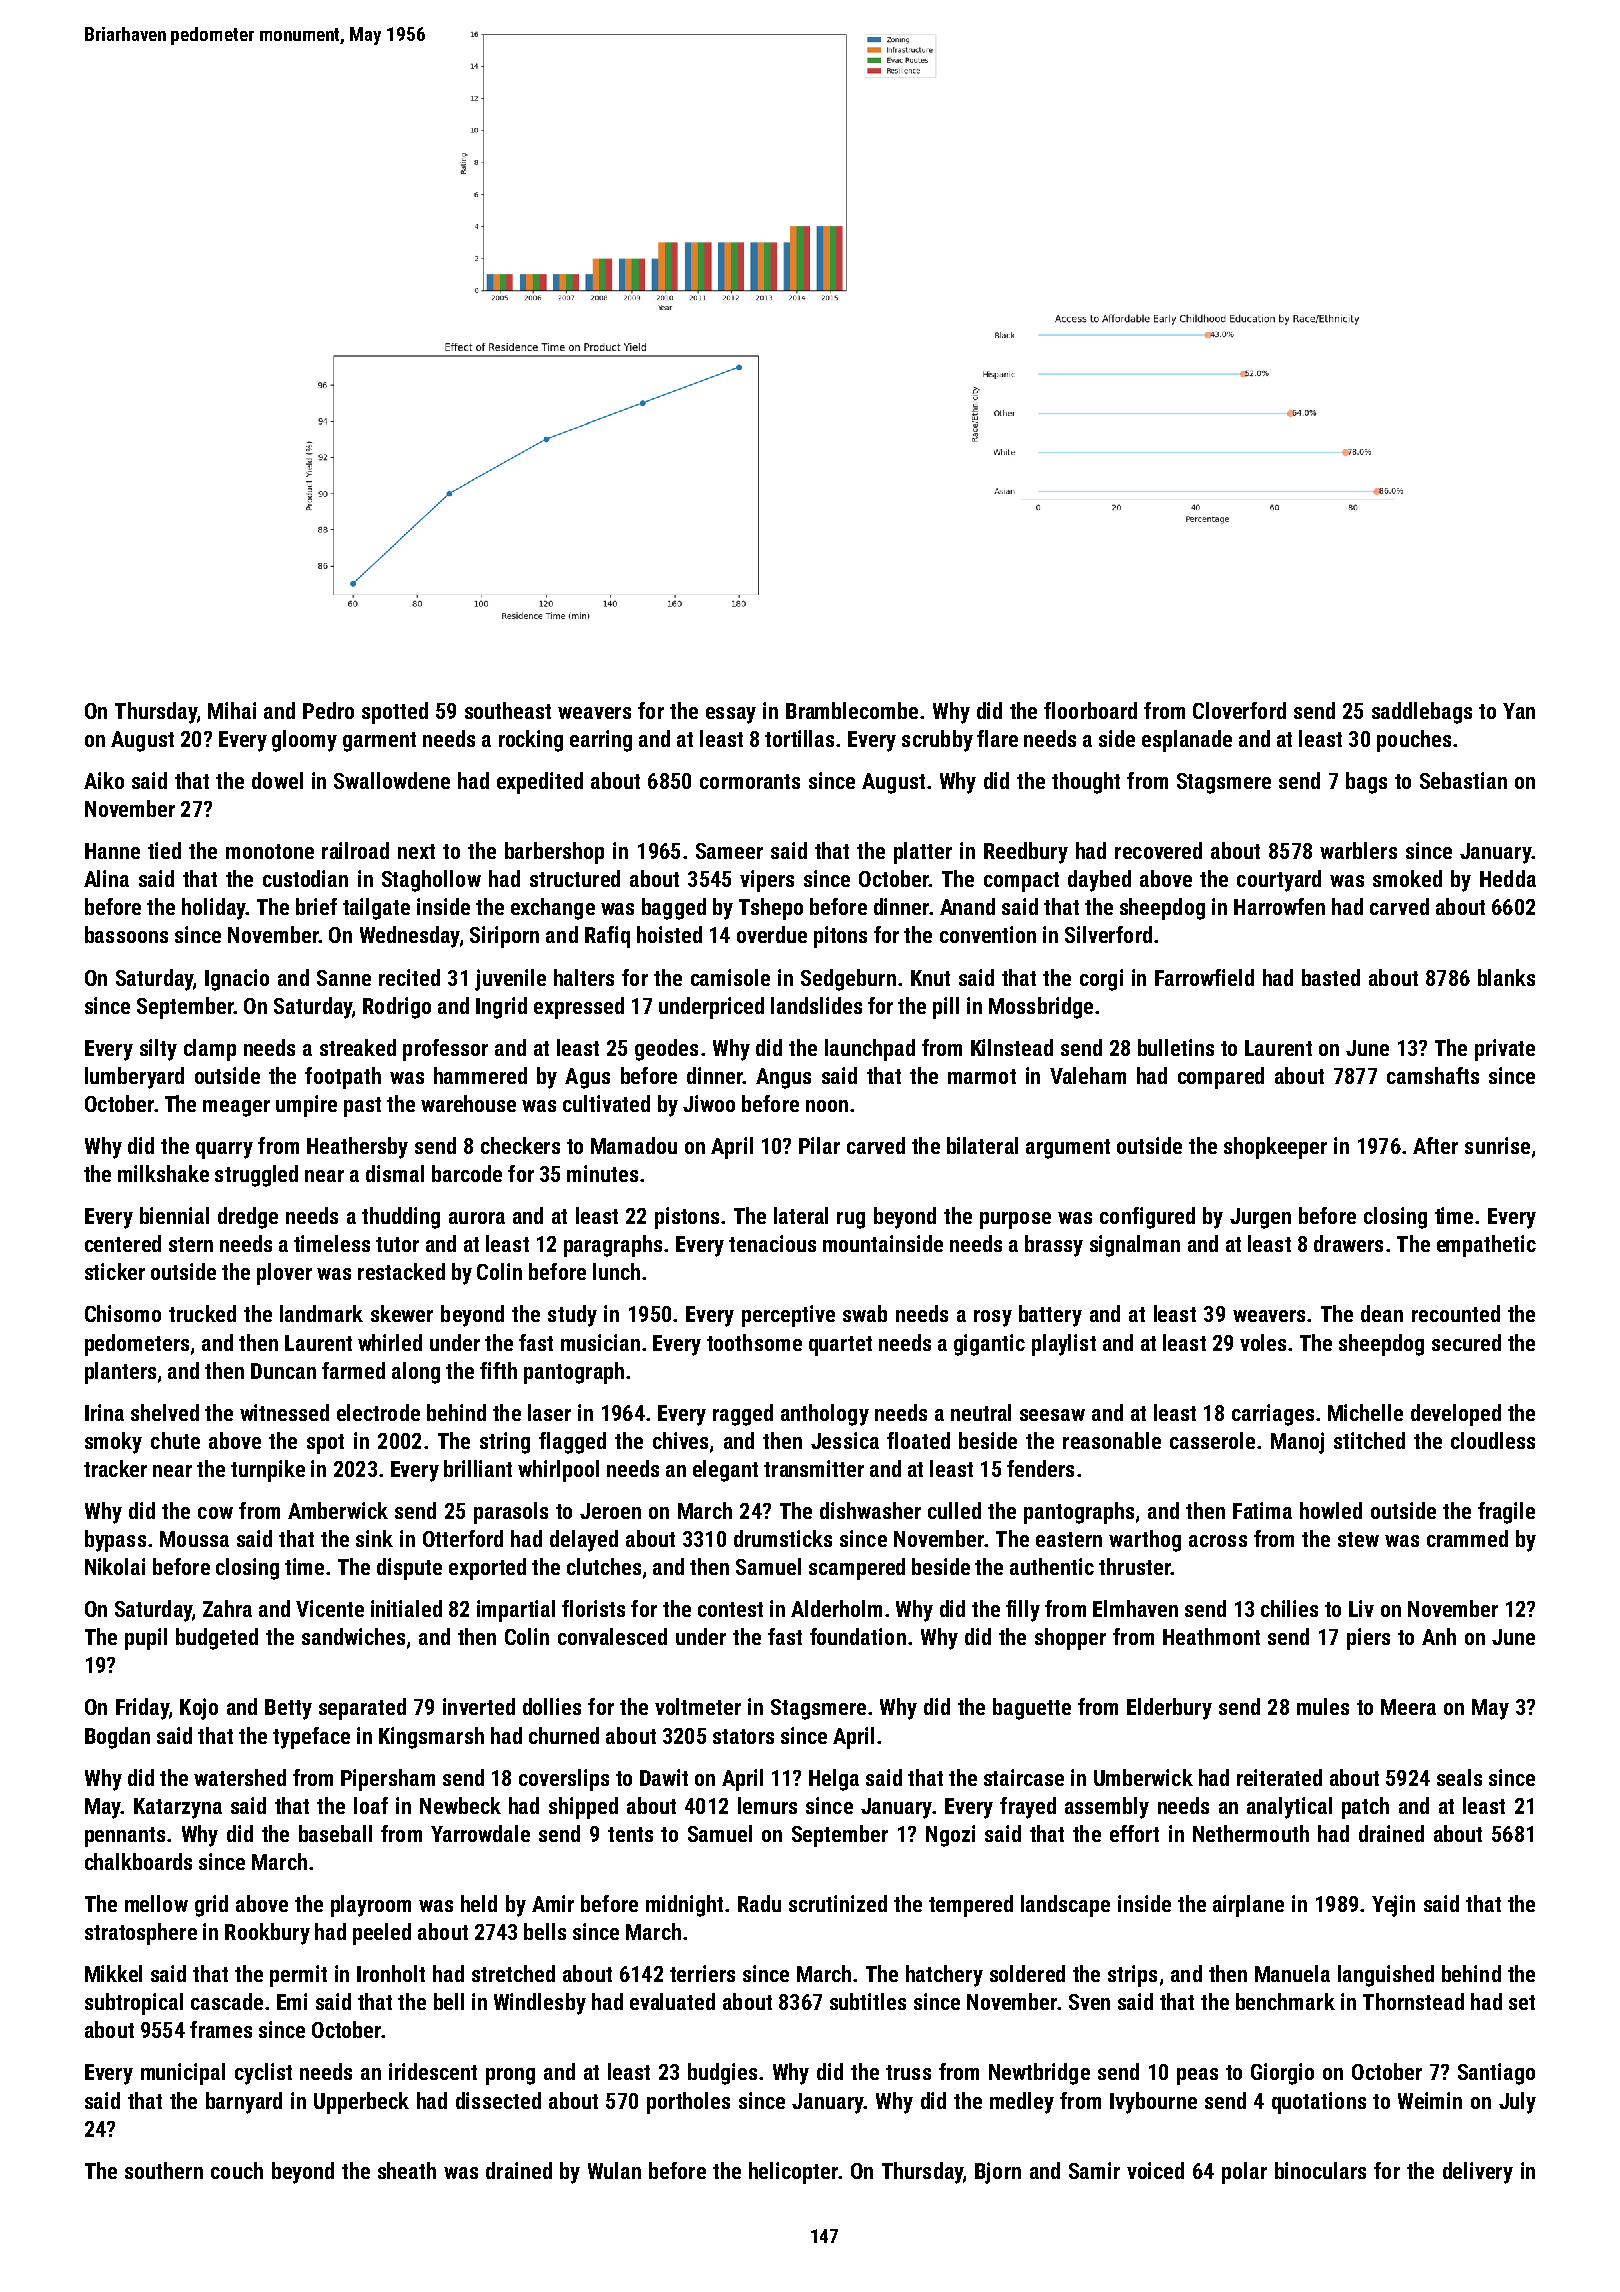 This screenshot has height=2292, width=1620. Describe the element at coordinates (199, 1709) in the screenshot. I see `Kojo` at that location.
